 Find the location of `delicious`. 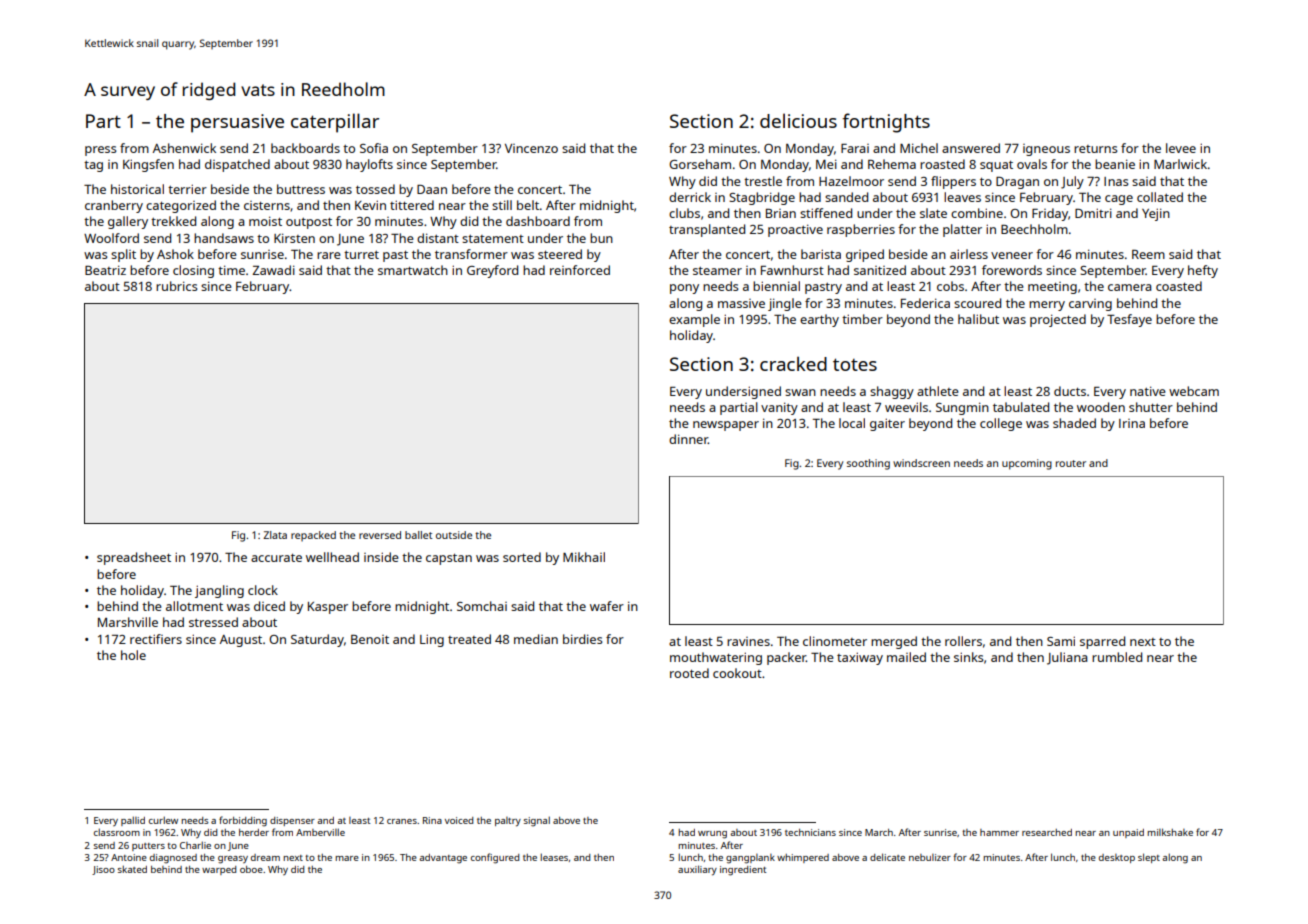

delicious is located at coordinates (798, 120).
